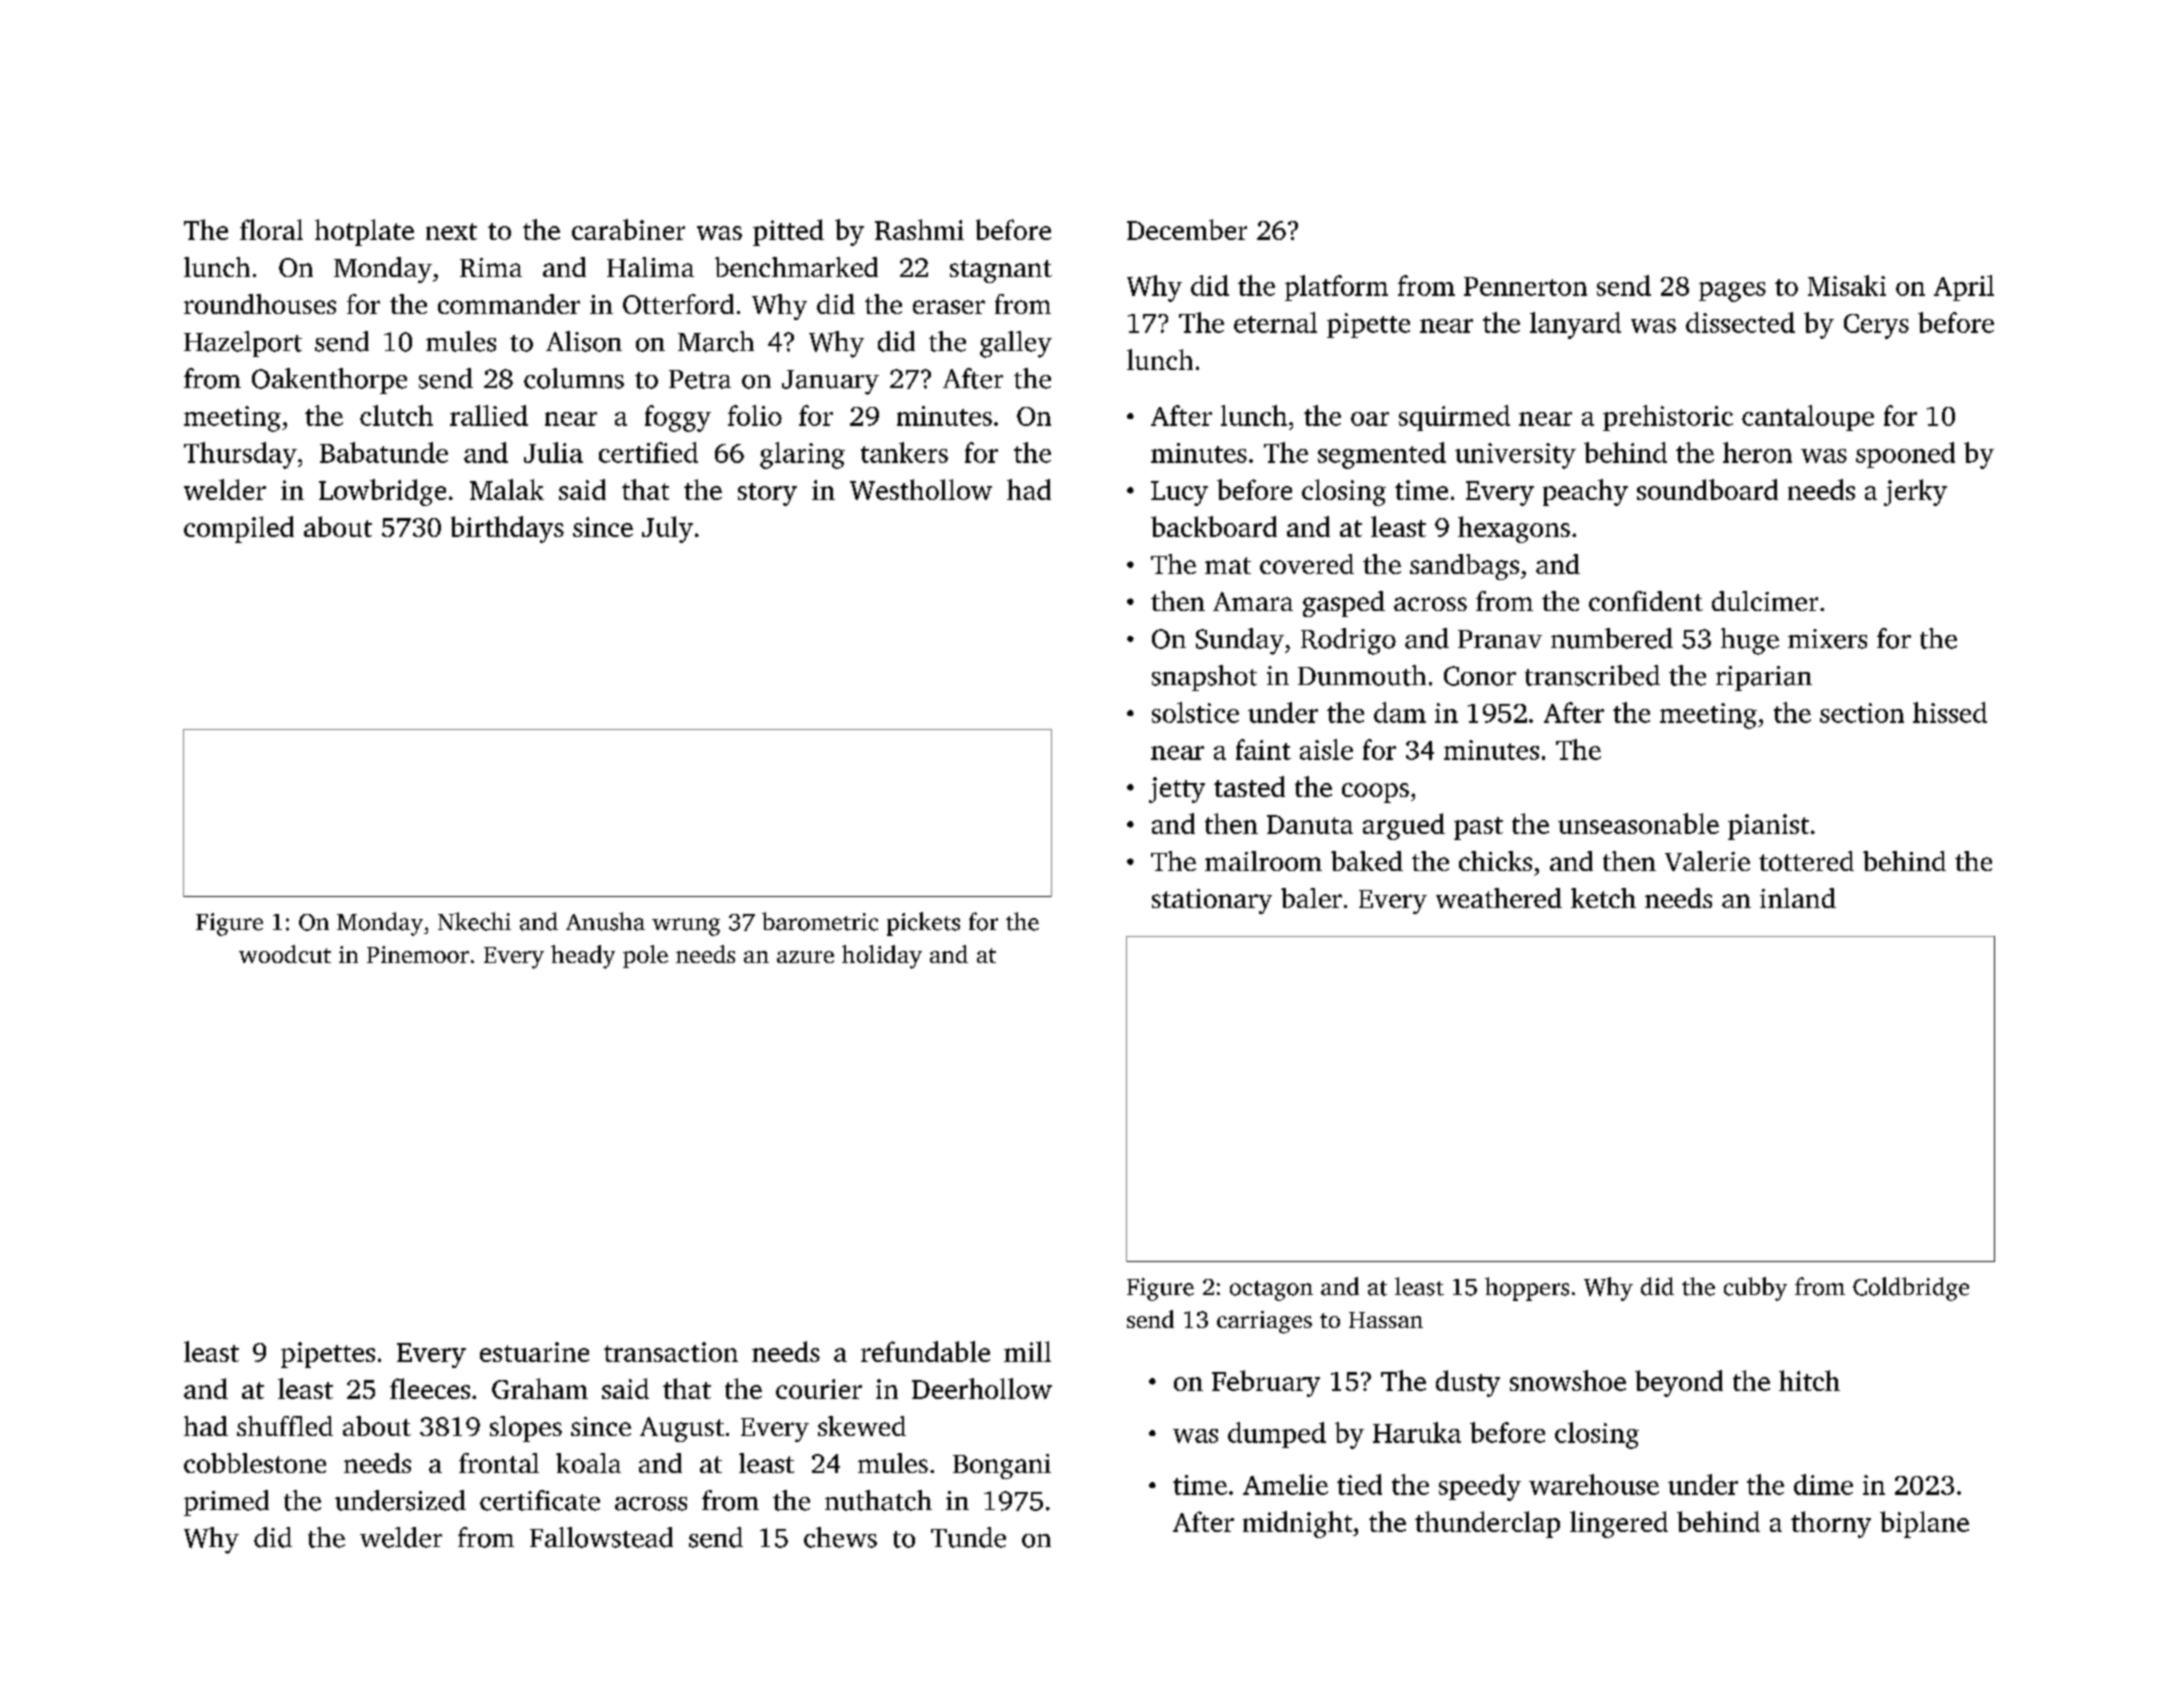  Describe the element at coordinates (1359, 1484) in the screenshot. I see `tied` at that location.
